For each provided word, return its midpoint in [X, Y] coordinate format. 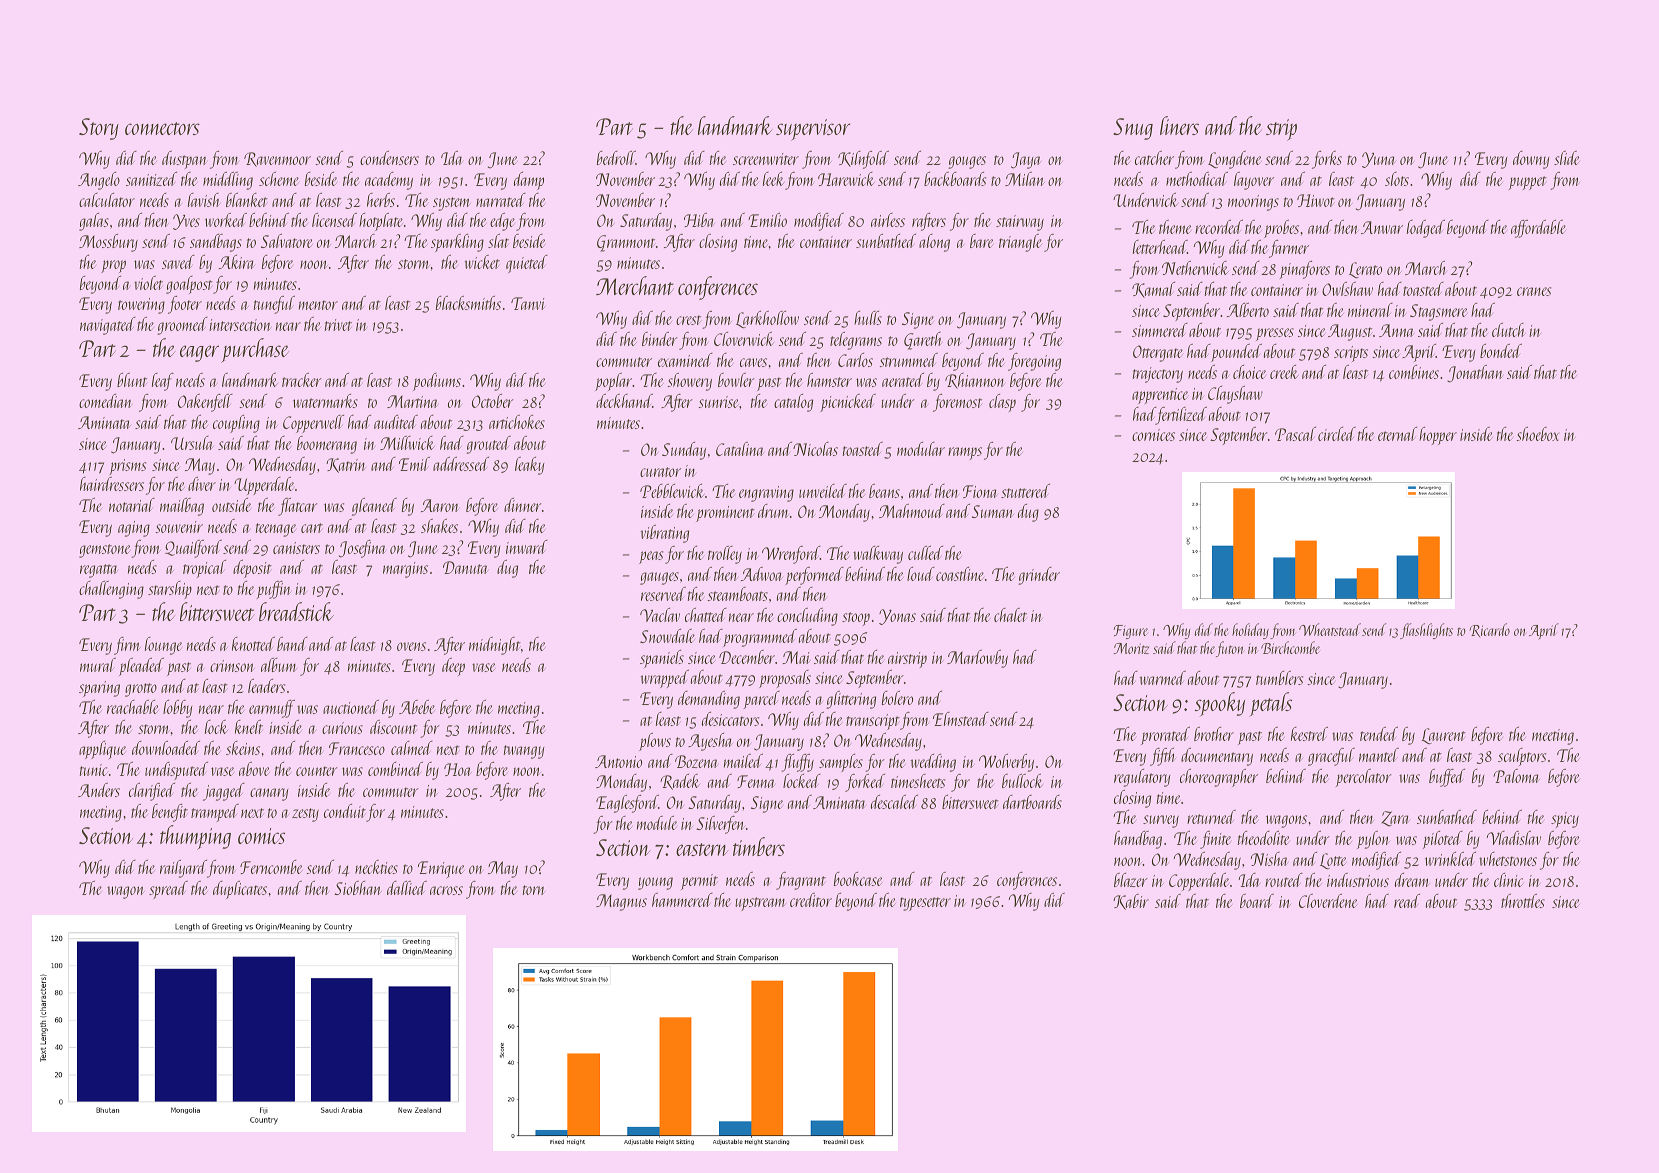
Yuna [1379, 160]
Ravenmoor [277, 159]
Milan [1025, 179]
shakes [439, 526]
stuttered [1025, 491]
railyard [183, 869]
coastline [960, 574]
